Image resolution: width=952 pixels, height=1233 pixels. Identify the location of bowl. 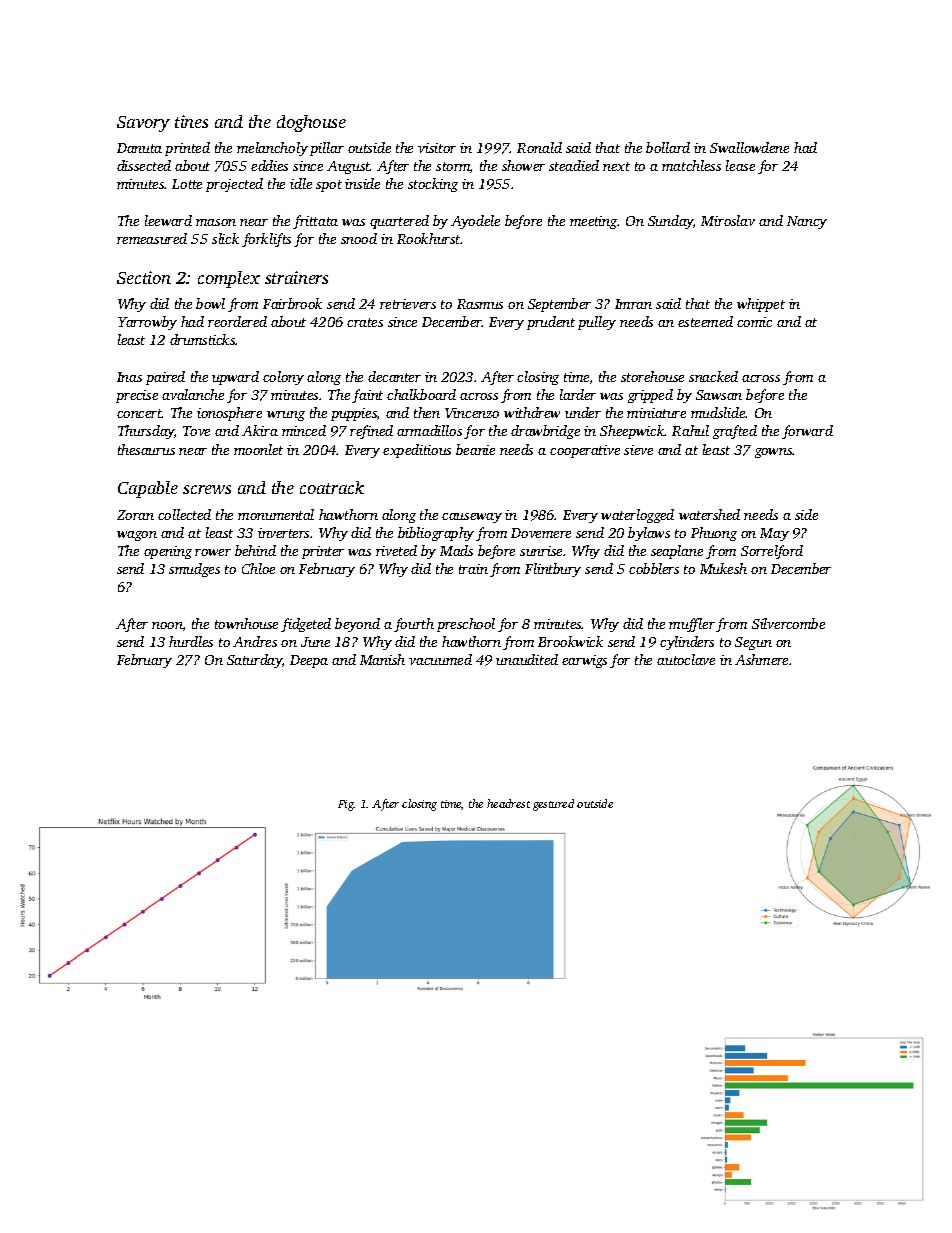
(210, 303).
